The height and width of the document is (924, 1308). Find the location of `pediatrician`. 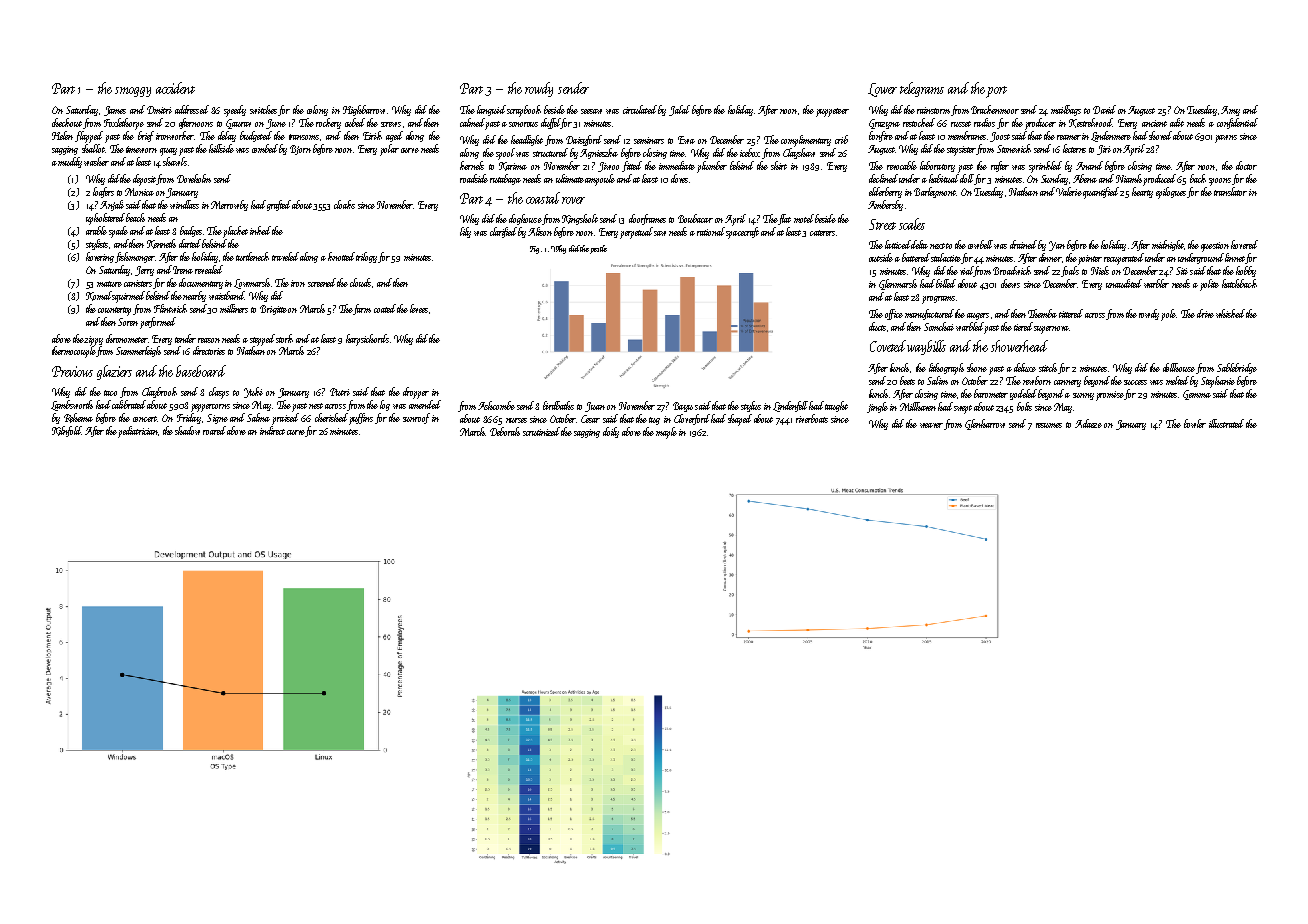

pediatrician is located at coordinates (138, 432).
